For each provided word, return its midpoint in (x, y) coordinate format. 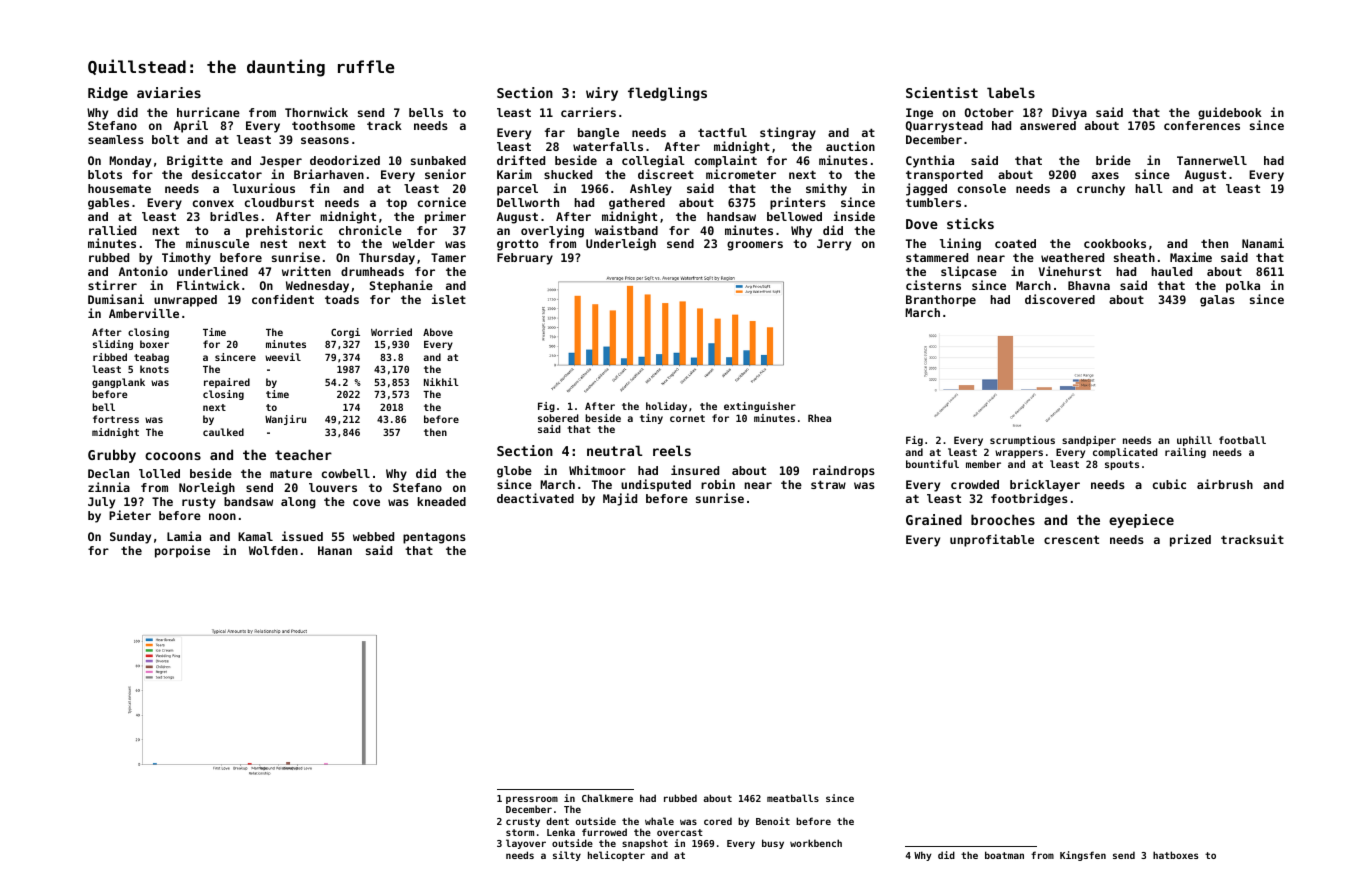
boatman (1004, 855)
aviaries (169, 92)
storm (520, 832)
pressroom (532, 800)
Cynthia (930, 161)
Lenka (561, 832)
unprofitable (992, 540)
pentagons (434, 538)
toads (342, 299)
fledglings (667, 94)
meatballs (793, 798)
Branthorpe (941, 301)
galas (1217, 301)
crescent (1071, 540)
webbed (373, 536)
